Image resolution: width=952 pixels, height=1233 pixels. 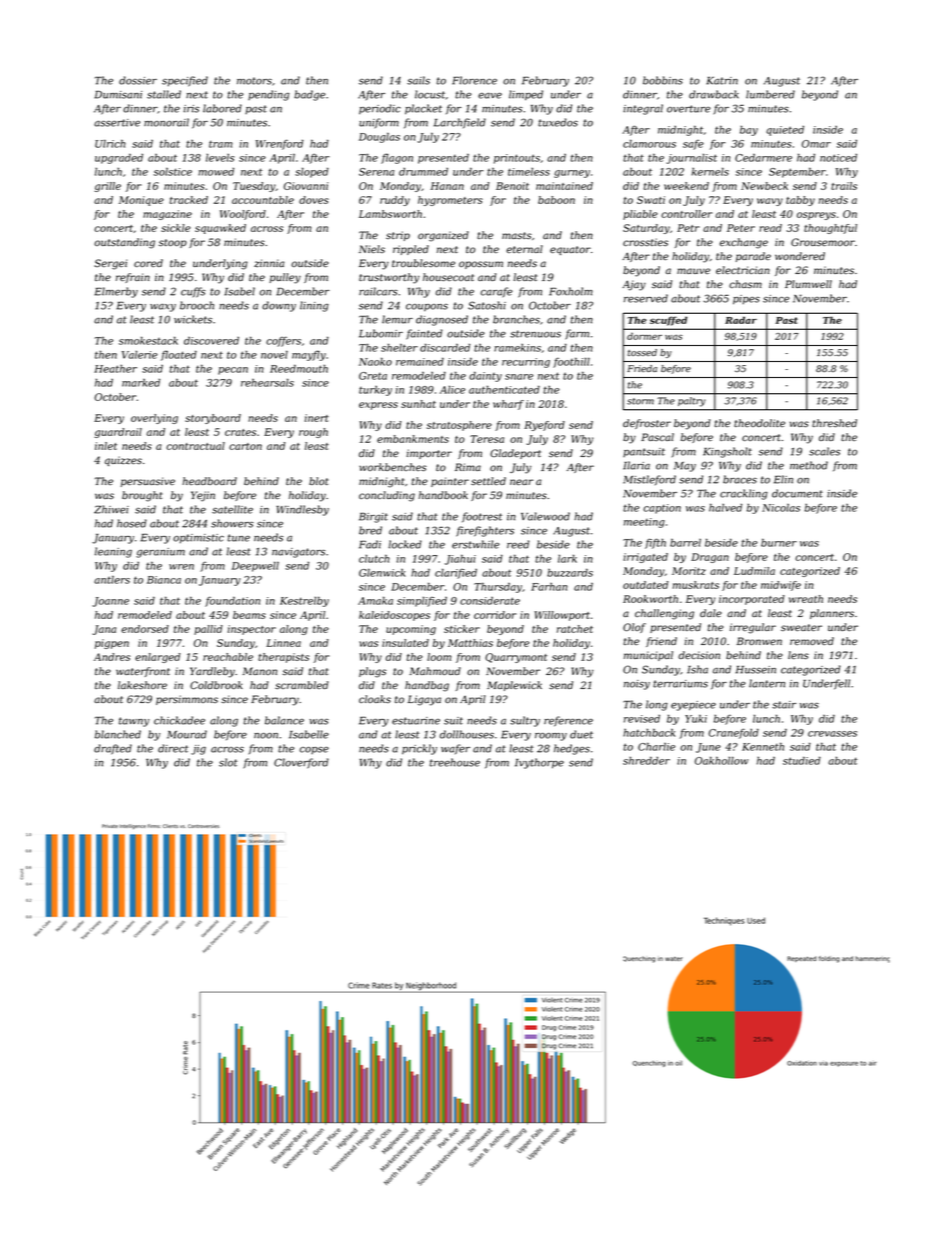 What do you see at coordinates (455, 762) in the screenshot?
I see `treehouse` at bounding box center [455, 762].
